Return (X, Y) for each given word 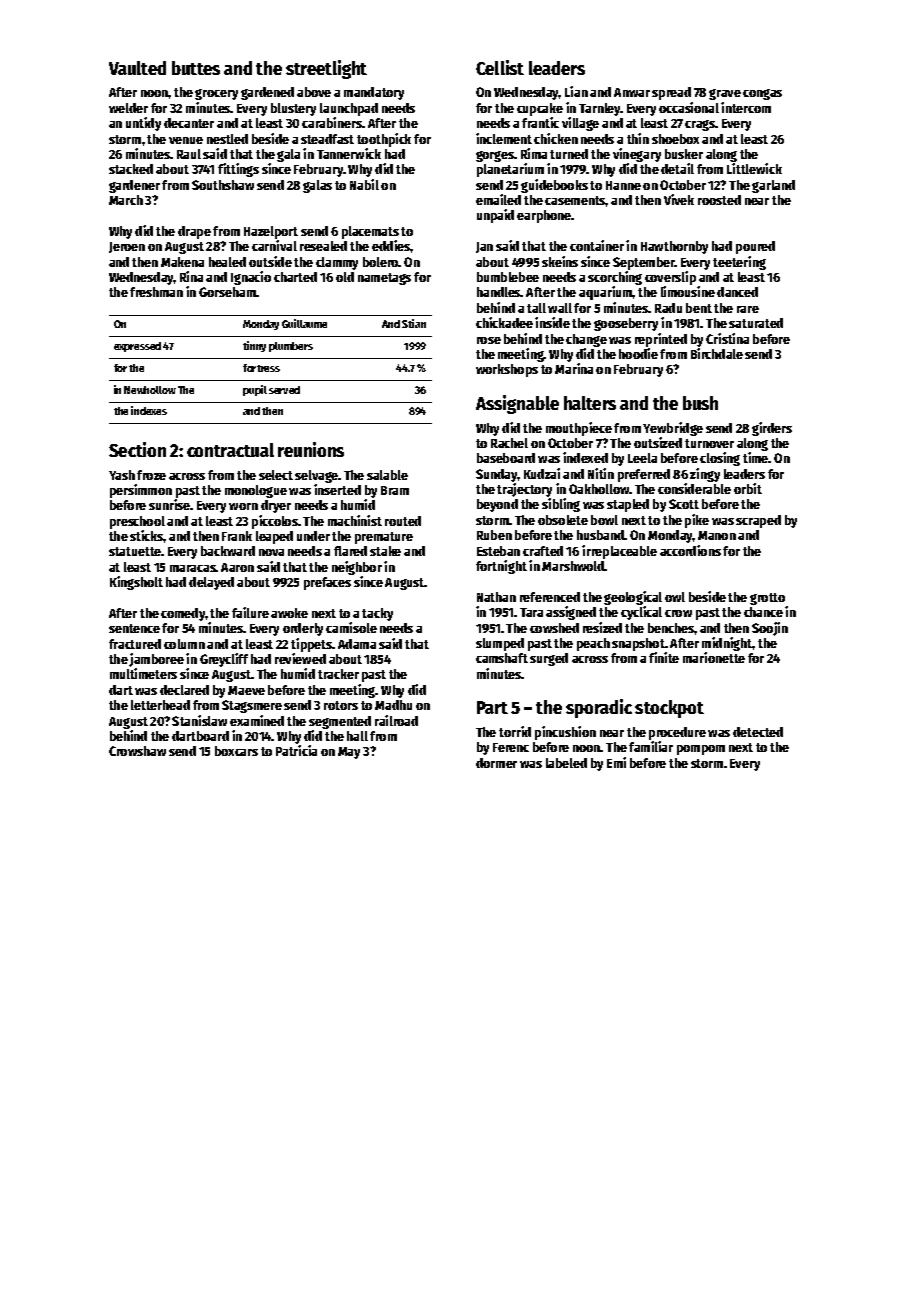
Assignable (517, 404)
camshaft (502, 658)
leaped (274, 537)
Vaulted (137, 68)
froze (151, 475)
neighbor (357, 568)
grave (725, 94)
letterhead (160, 705)
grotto (767, 599)
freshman (156, 292)
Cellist (500, 67)
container (597, 245)
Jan (484, 247)
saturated (756, 323)
